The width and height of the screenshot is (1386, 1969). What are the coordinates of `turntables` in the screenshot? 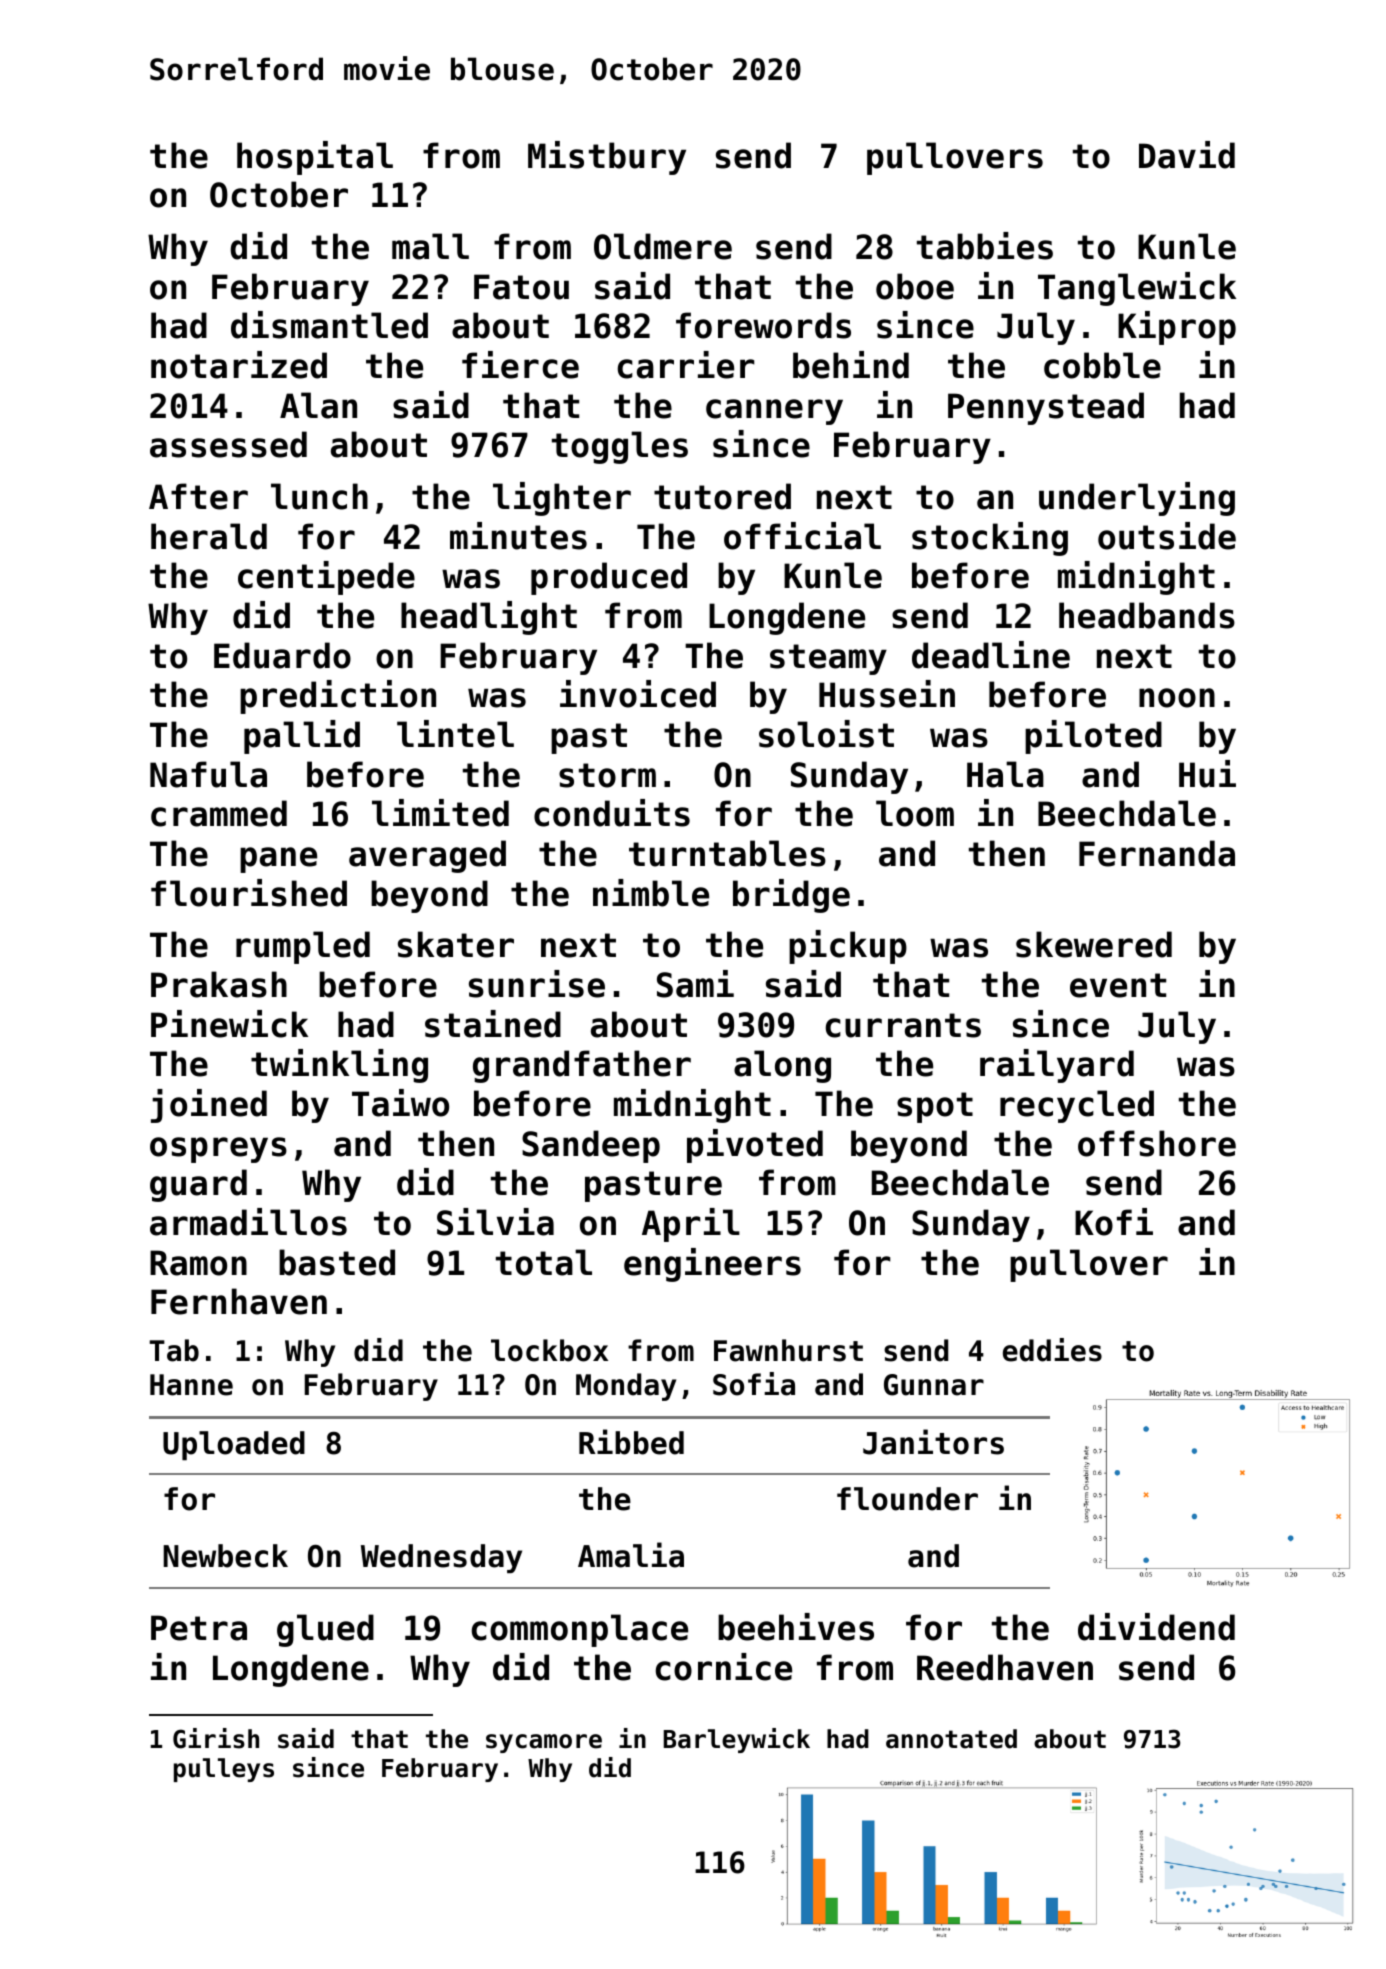 It's located at (727, 853).
